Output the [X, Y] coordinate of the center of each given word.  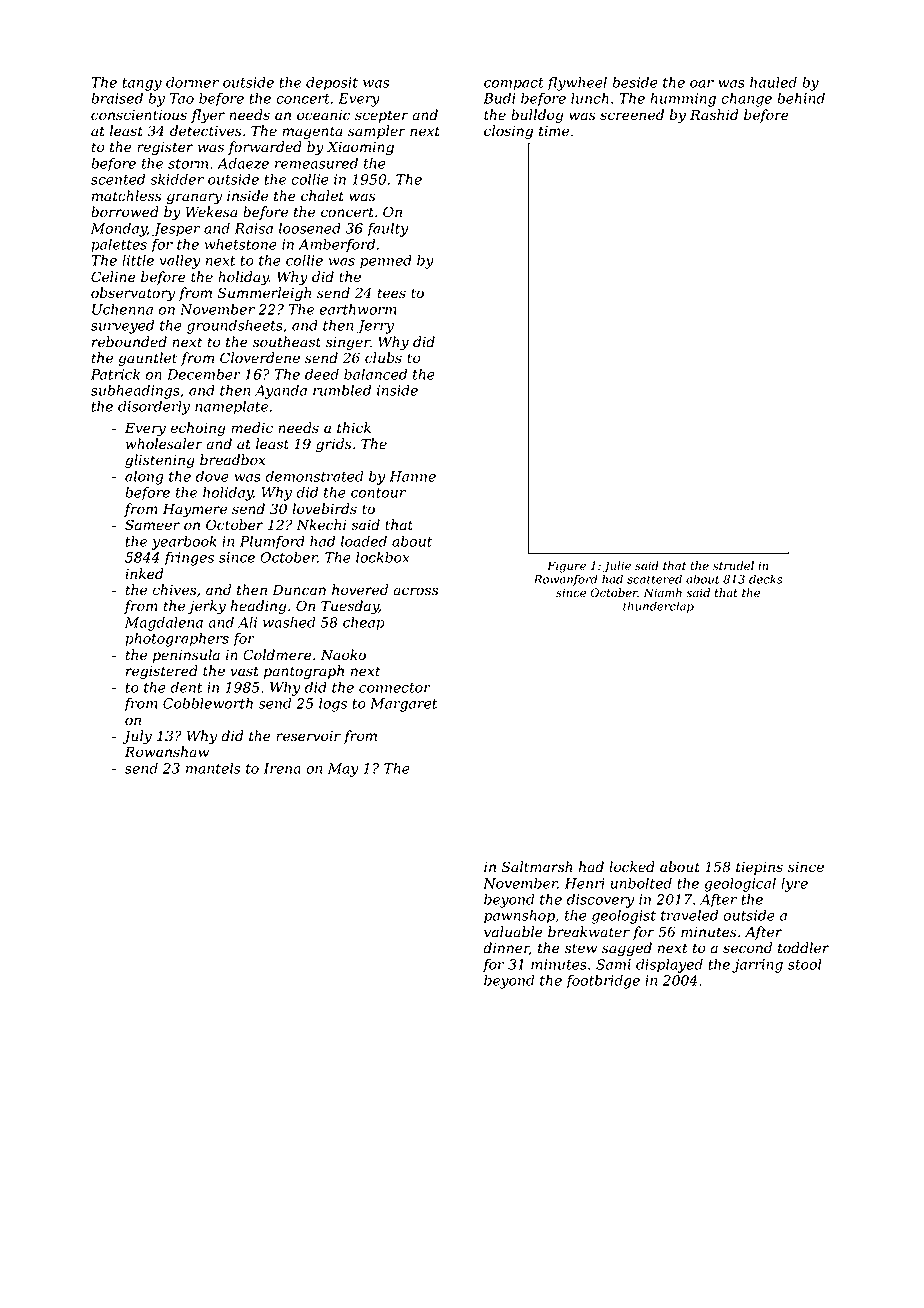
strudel [733, 566]
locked [632, 867]
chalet [322, 196]
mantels [213, 768]
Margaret [404, 705]
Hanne [412, 476]
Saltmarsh [537, 867]
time [554, 131]
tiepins [759, 868]
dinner [506, 948]
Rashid [714, 115]
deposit [332, 84]
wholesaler [164, 444]
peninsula [186, 656]
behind [801, 98]
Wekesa [212, 212]
